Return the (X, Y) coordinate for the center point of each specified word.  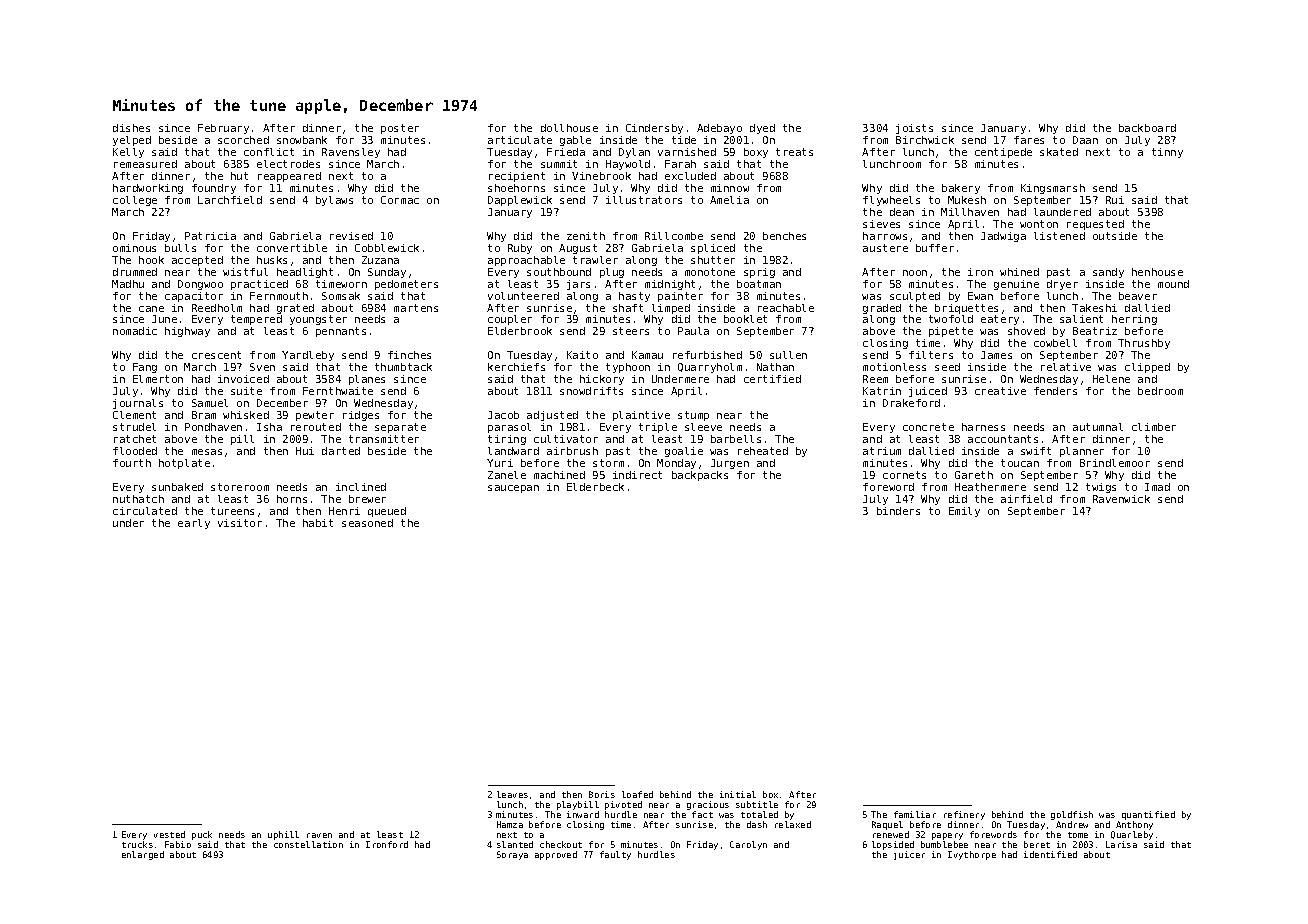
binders (898, 511)
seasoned (367, 523)
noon (915, 273)
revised (351, 236)
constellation (308, 844)
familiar (915, 814)
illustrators (644, 200)
